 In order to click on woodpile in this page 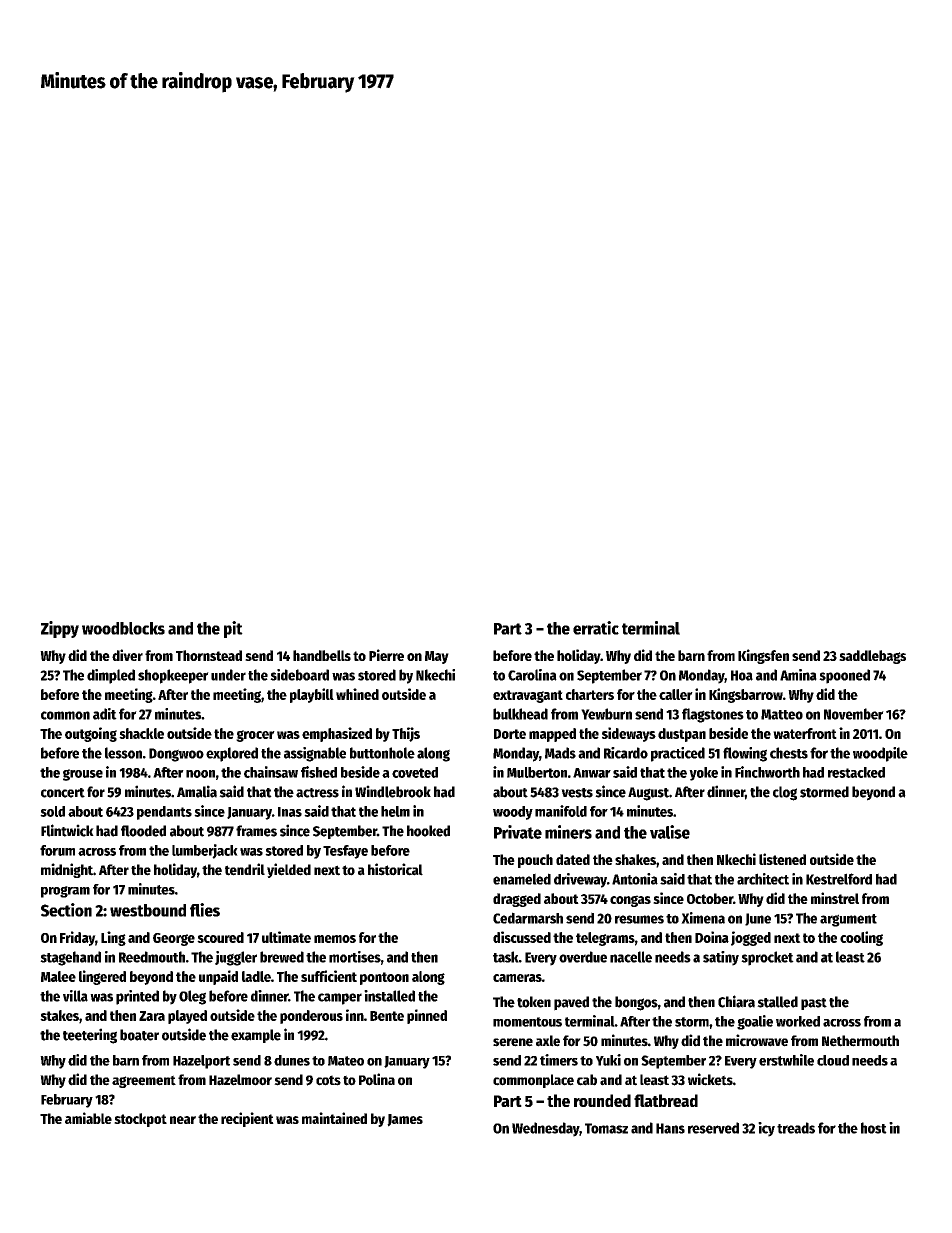, I will do `click(880, 754)`.
